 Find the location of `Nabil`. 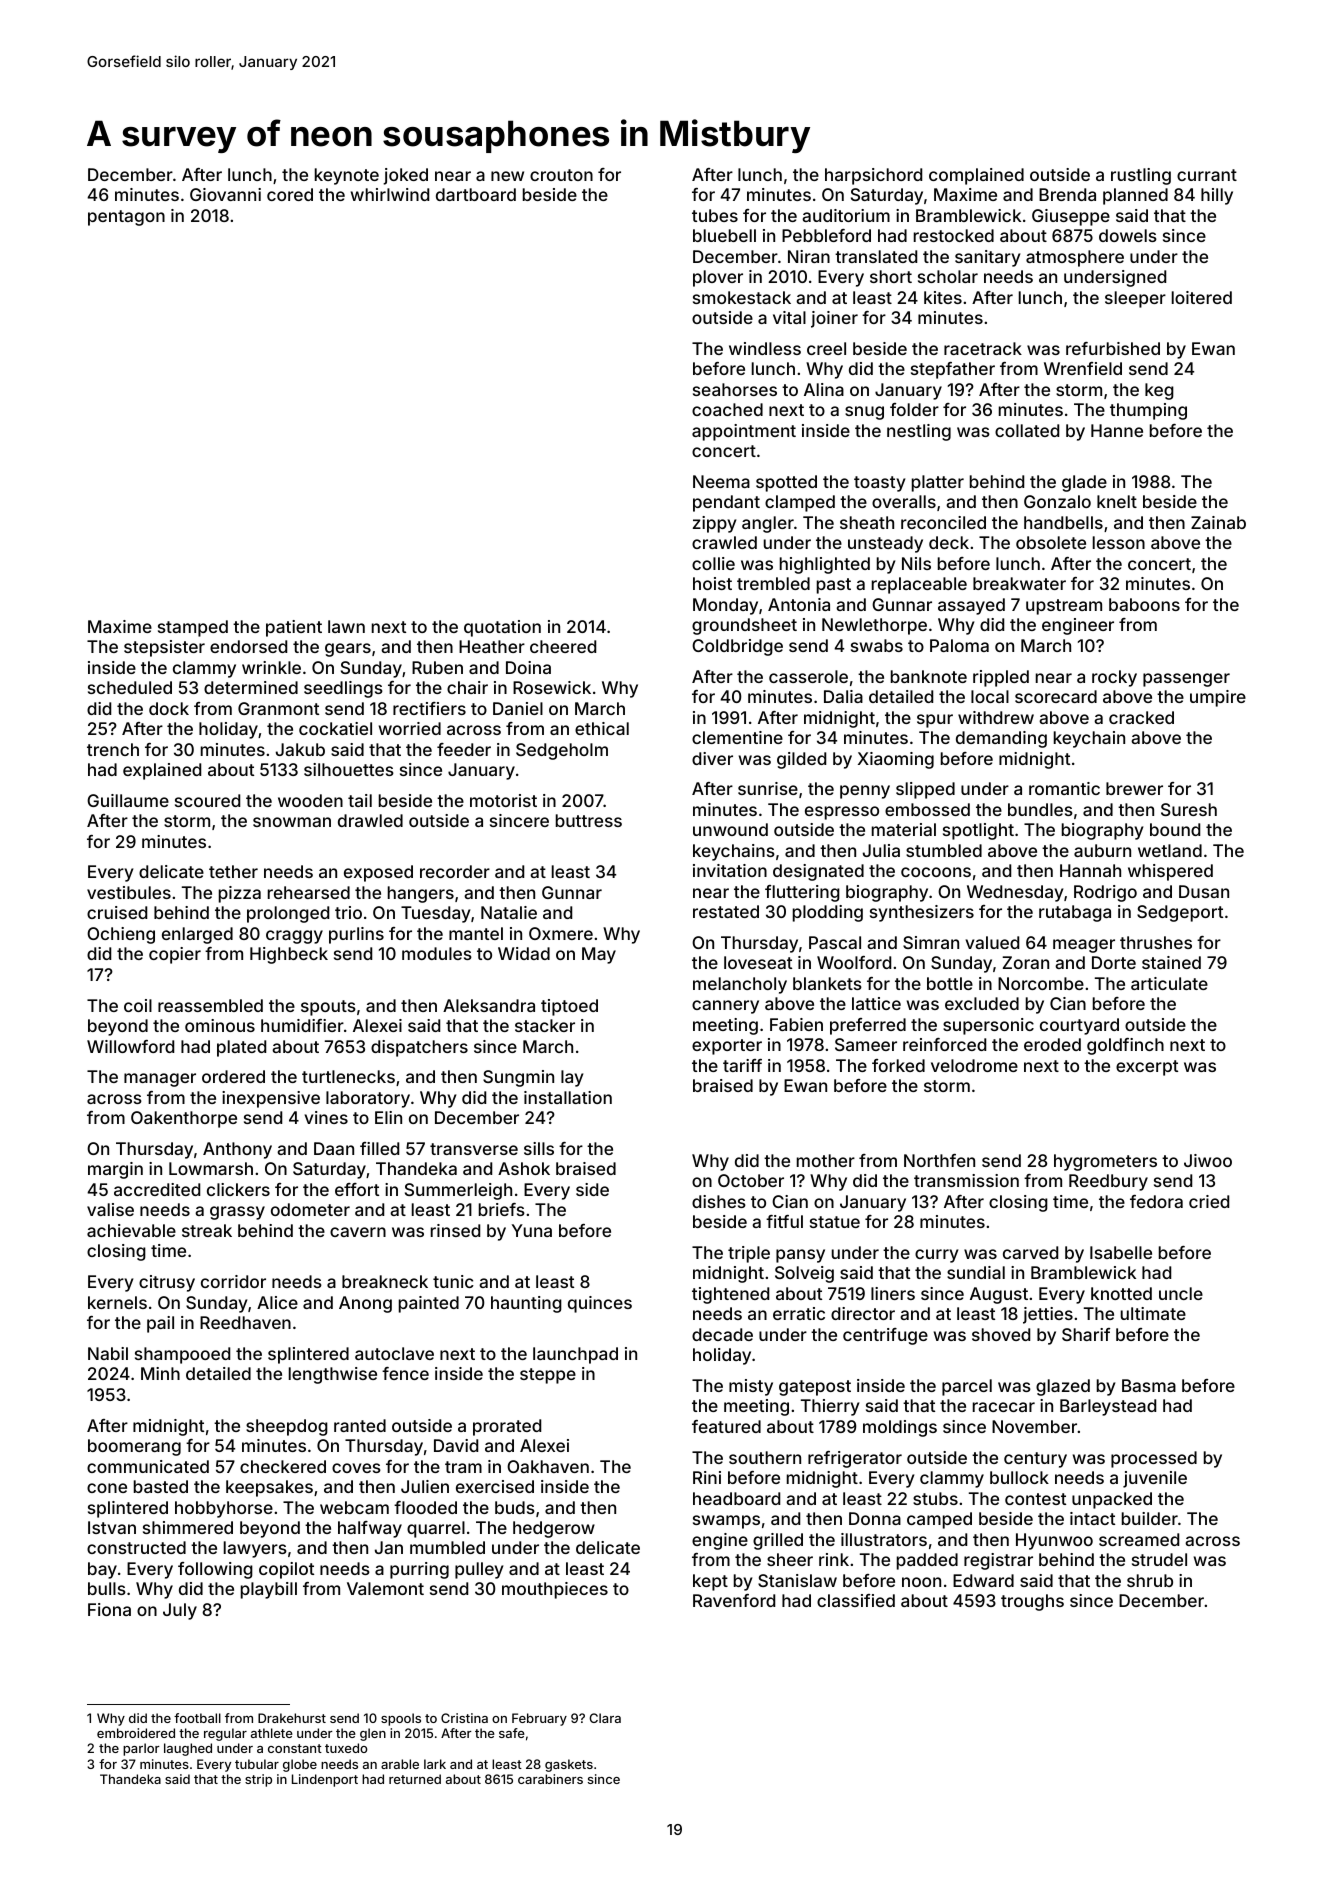

Nabil is located at coordinates (108, 1353).
